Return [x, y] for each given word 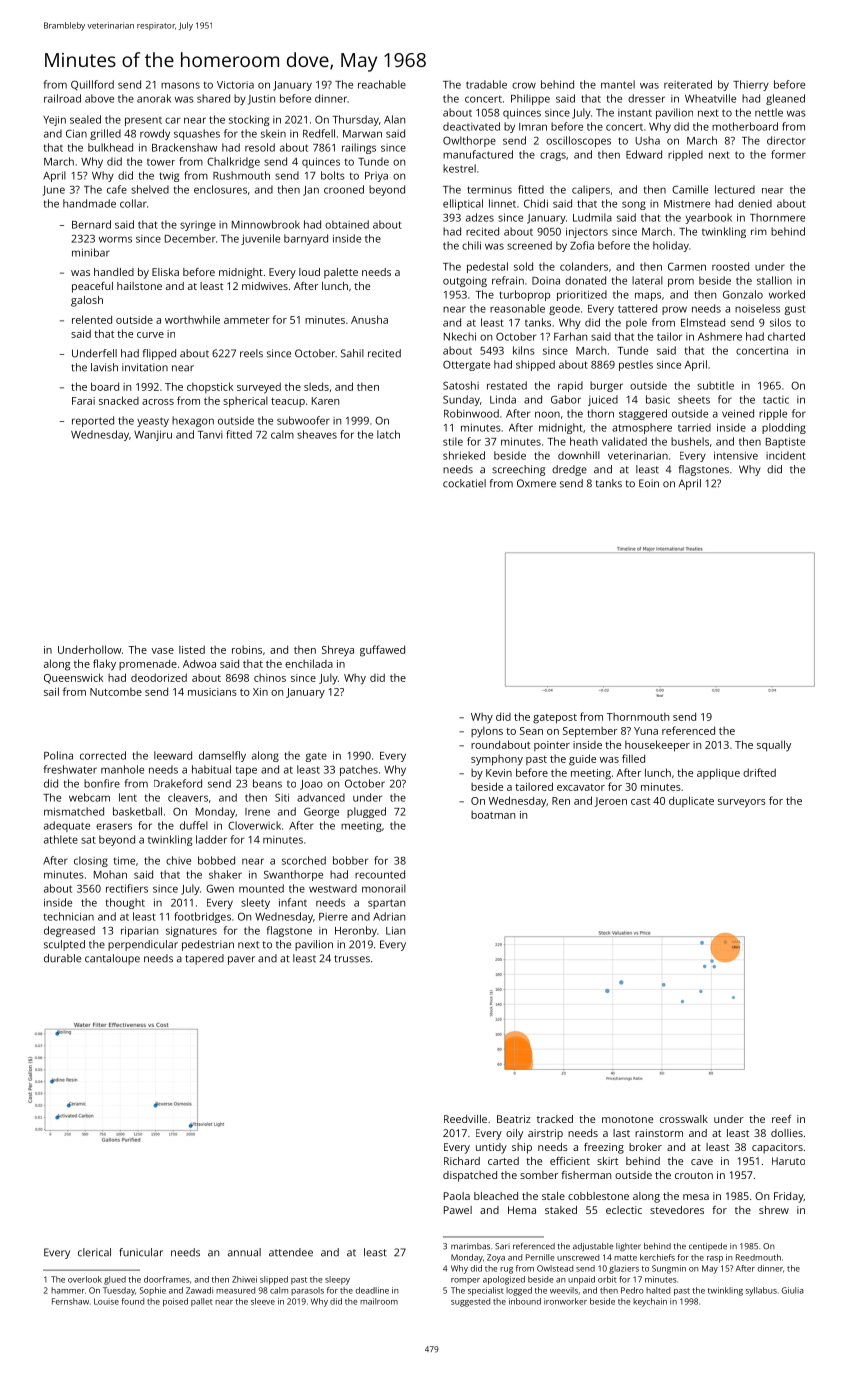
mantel [618, 84]
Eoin [649, 483]
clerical [94, 1252]
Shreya [338, 651]
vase [162, 651]
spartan [386, 904]
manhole [122, 769]
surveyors [742, 803]
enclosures [220, 189]
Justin [261, 100]
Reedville [465, 1119]
